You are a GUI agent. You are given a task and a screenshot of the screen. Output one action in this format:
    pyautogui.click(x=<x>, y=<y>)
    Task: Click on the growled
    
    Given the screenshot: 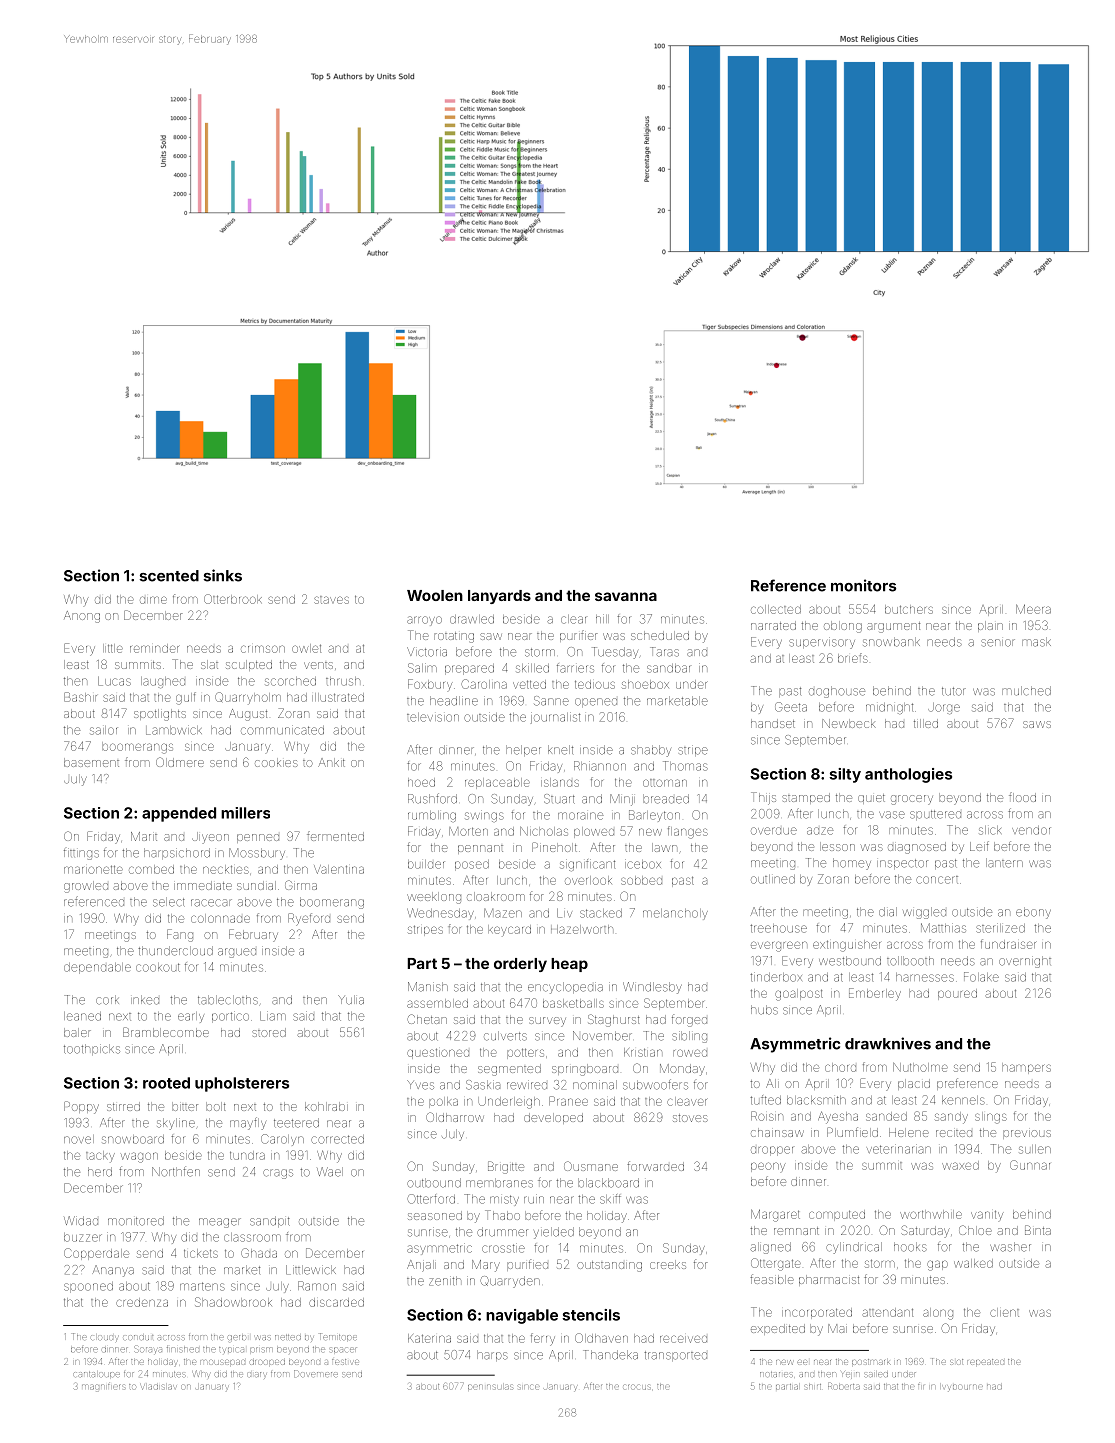 What is the action you would take?
    pyautogui.click(x=86, y=887)
